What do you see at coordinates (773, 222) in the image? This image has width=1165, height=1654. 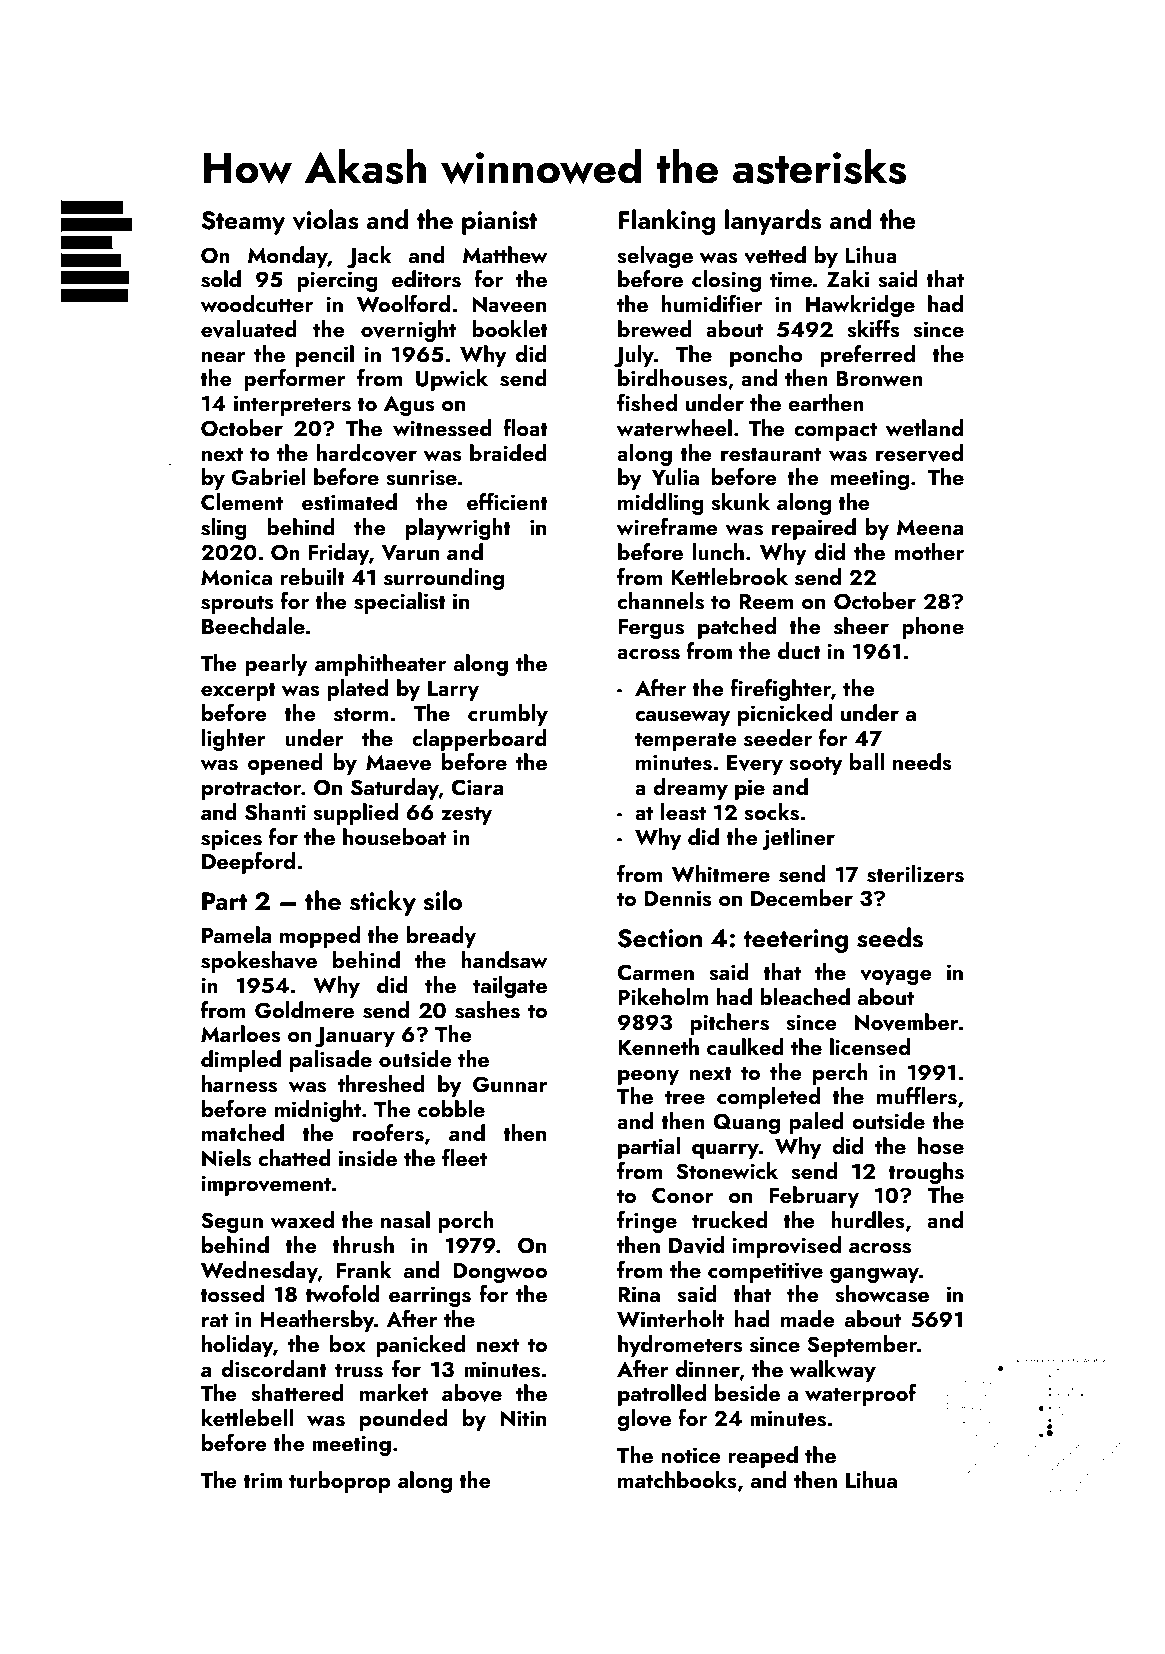 I see `lanyards` at bounding box center [773, 222].
